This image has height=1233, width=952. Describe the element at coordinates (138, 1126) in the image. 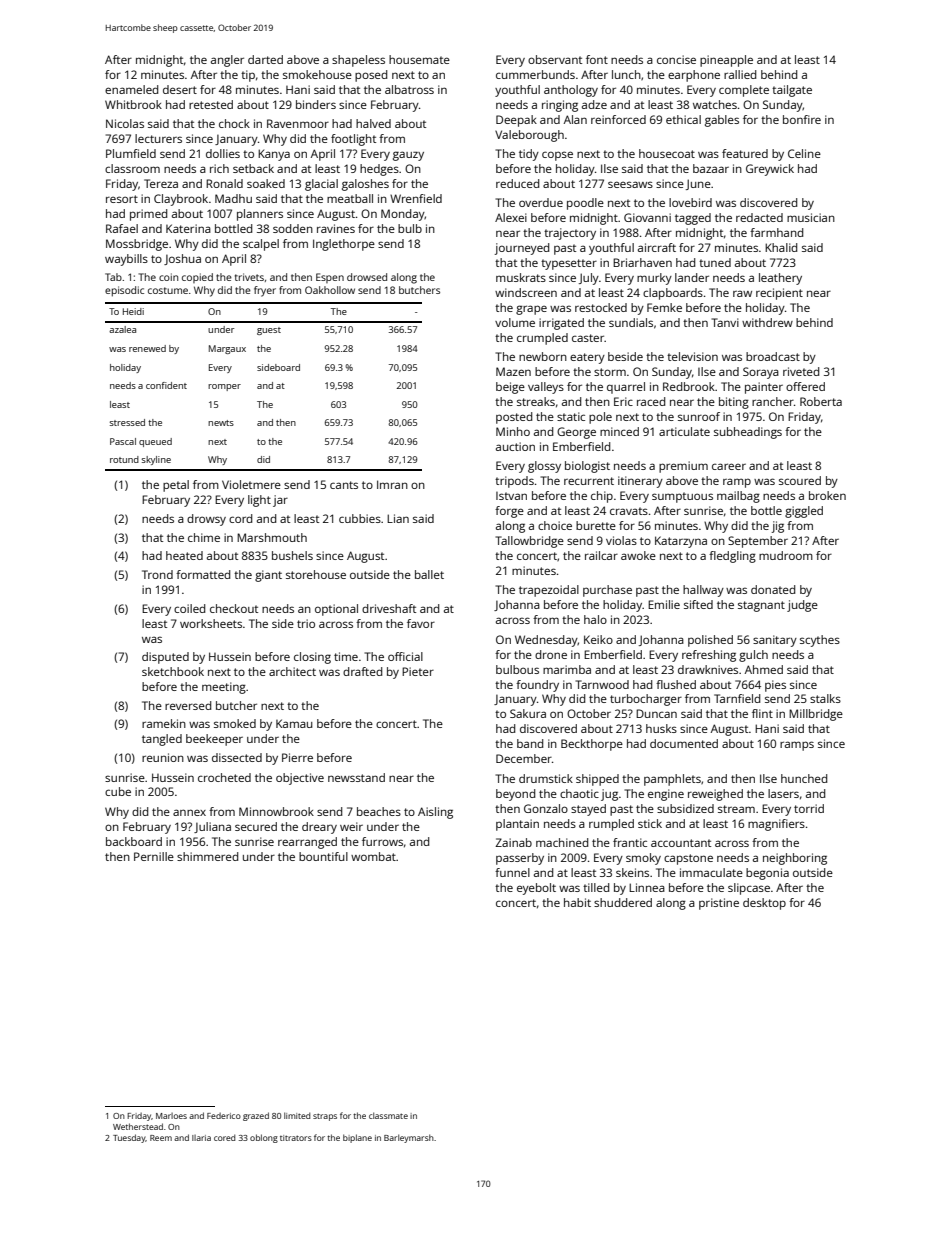

I see `Wetherstead` at that location.
